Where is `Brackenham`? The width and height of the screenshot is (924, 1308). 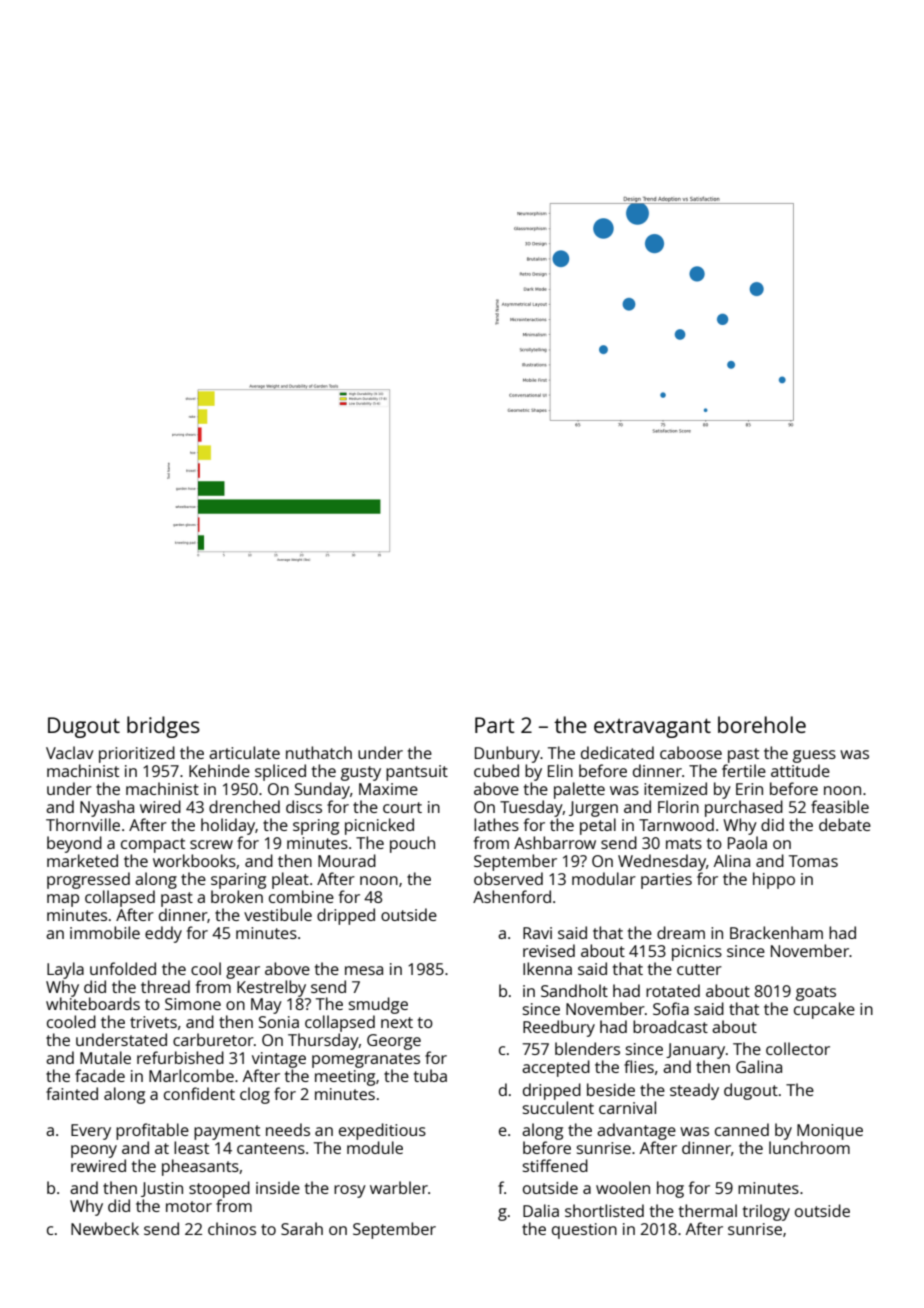
Brackenham is located at coordinates (776, 932).
